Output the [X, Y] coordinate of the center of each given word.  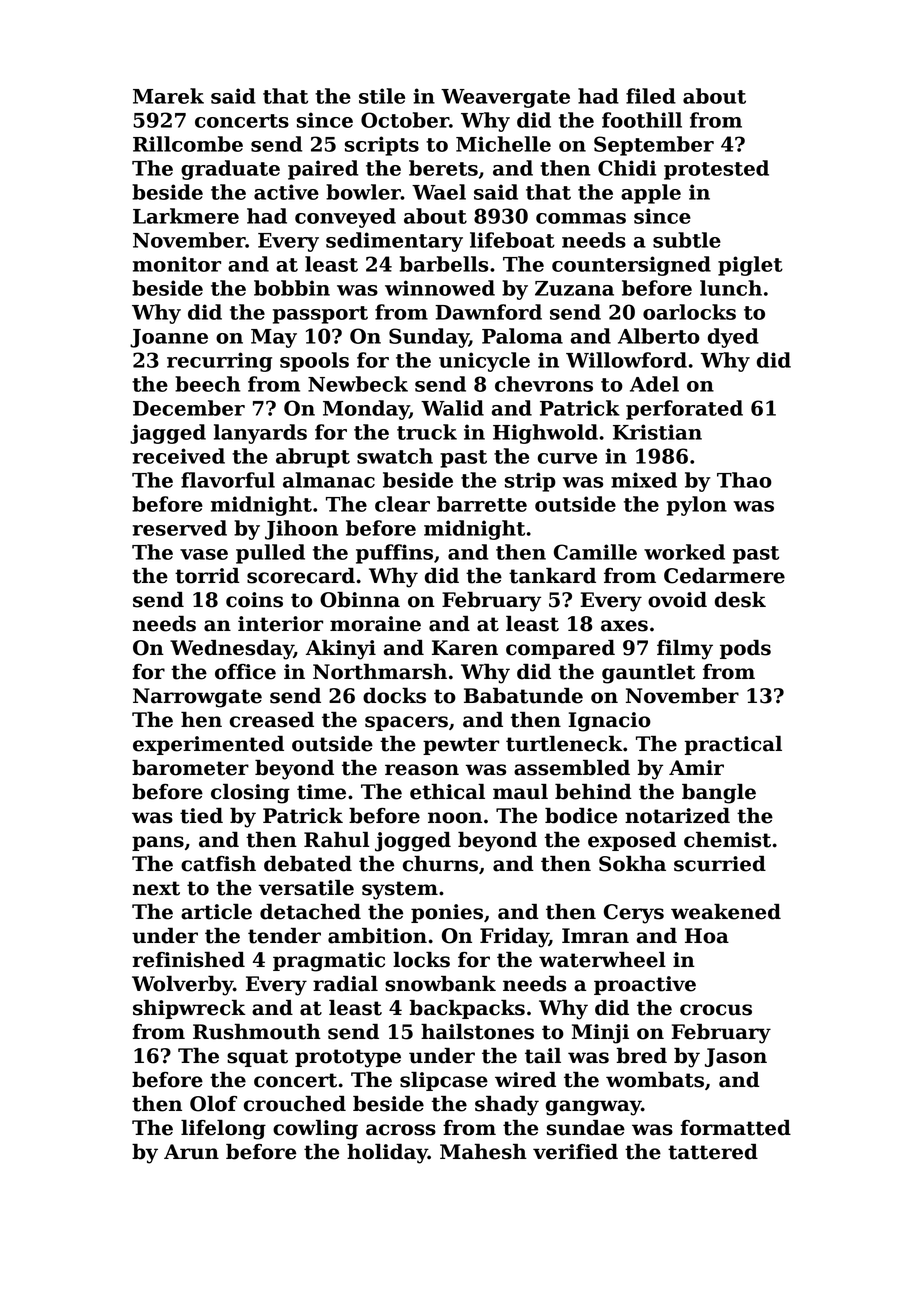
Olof [213, 1104]
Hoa [707, 936]
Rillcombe [188, 144]
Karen [465, 648]
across [401, 1130]
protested [716, 170]
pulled [270, 554]
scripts [382, 146]
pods [745, 649]
